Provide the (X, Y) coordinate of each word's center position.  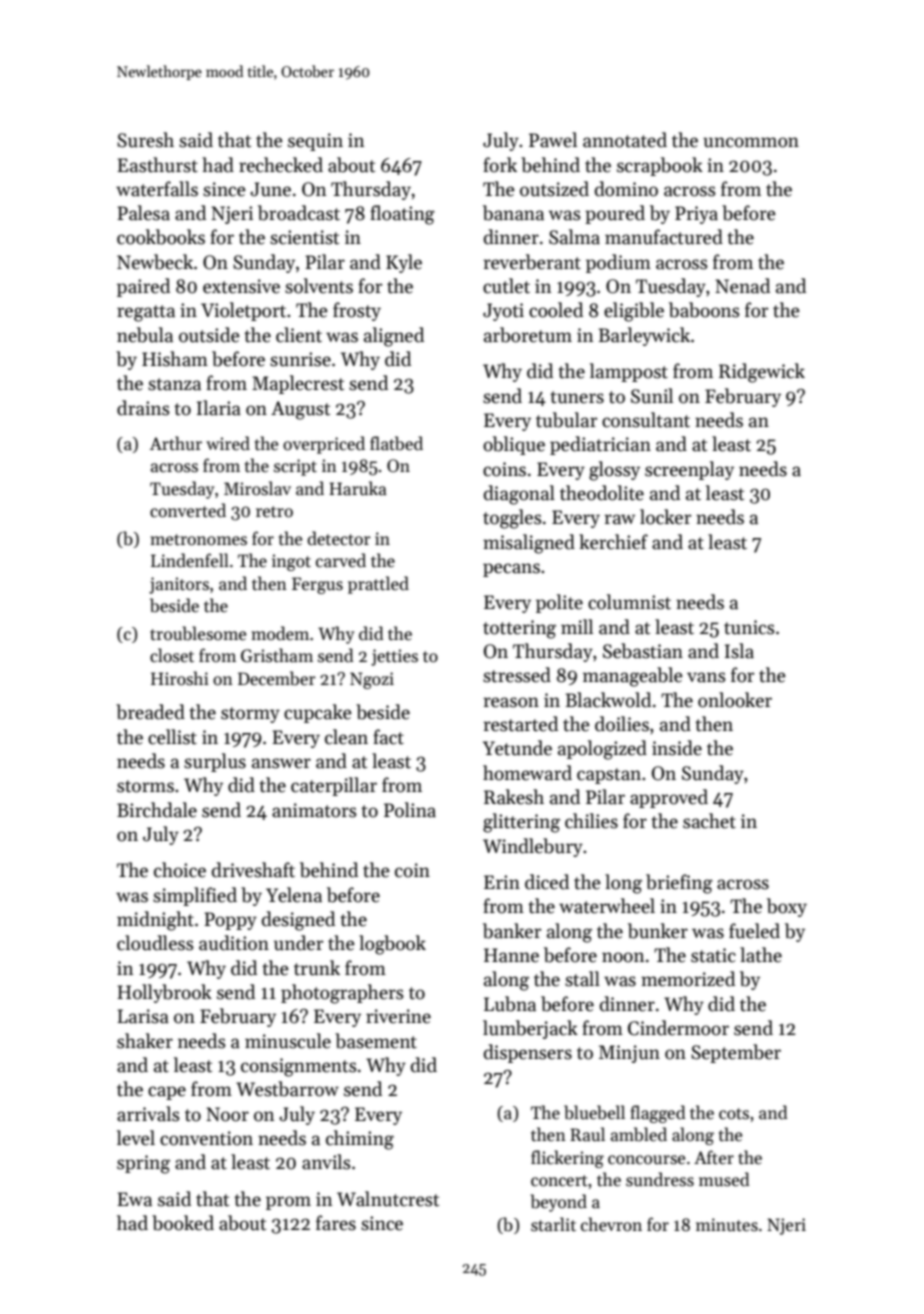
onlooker (735, 700)
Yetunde (517, 748)
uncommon (751, 142)
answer (281, 763)
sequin (315, 142)
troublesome (198, 633)
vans (706, 677)
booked (183, 1223)
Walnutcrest (388, 1199)
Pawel (553, 140)
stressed (517, 675)
